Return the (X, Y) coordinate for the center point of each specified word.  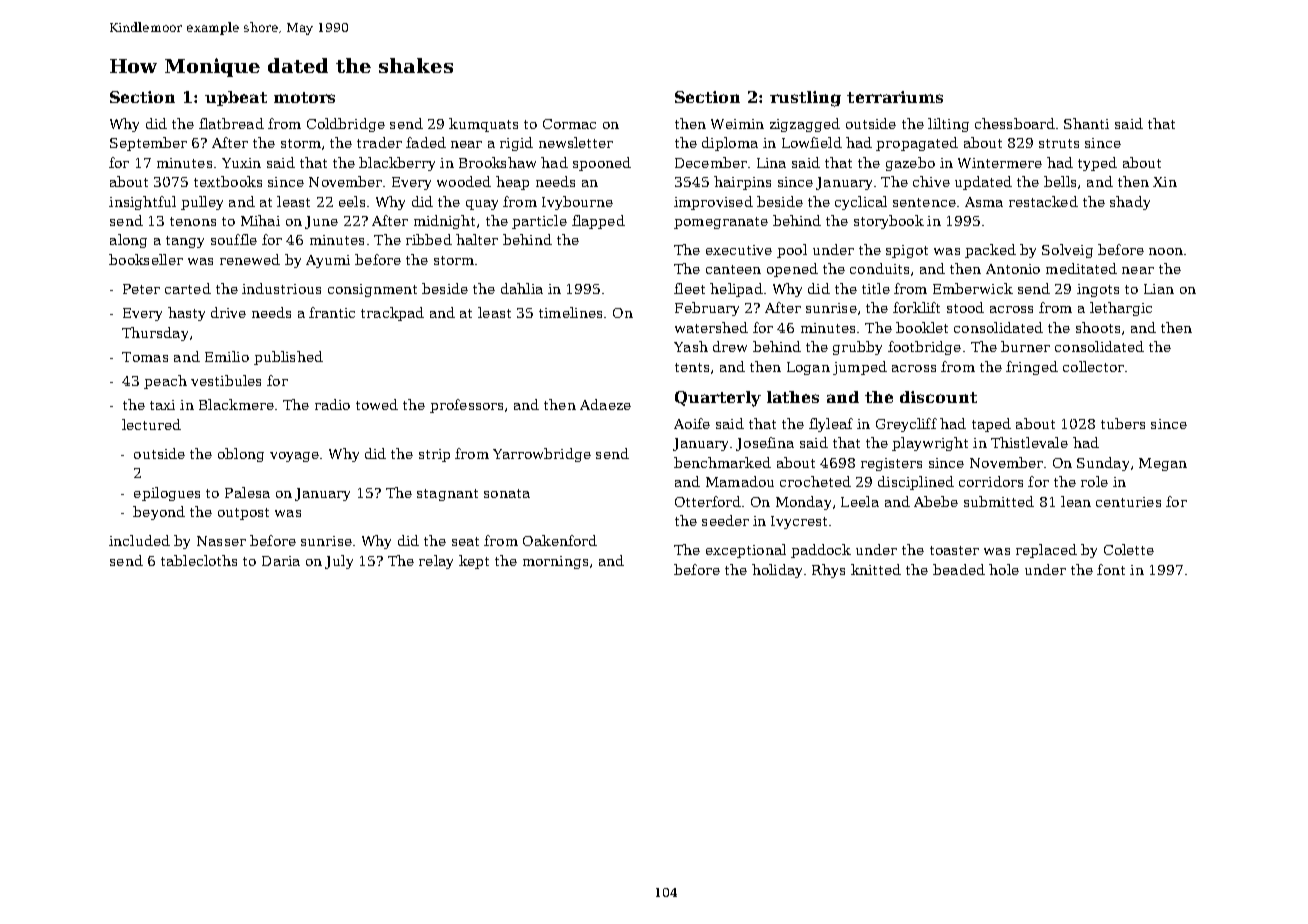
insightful (142, 203)
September (148, 144)
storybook (889, 222)
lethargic (1121, 309)
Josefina (765, 444)
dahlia (522, 288)
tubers (1123, 423)
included (139, 540)
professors (466, 406)
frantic (332, 312)
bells (1060, 181)
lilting (948, 125)
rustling (805, 99)
